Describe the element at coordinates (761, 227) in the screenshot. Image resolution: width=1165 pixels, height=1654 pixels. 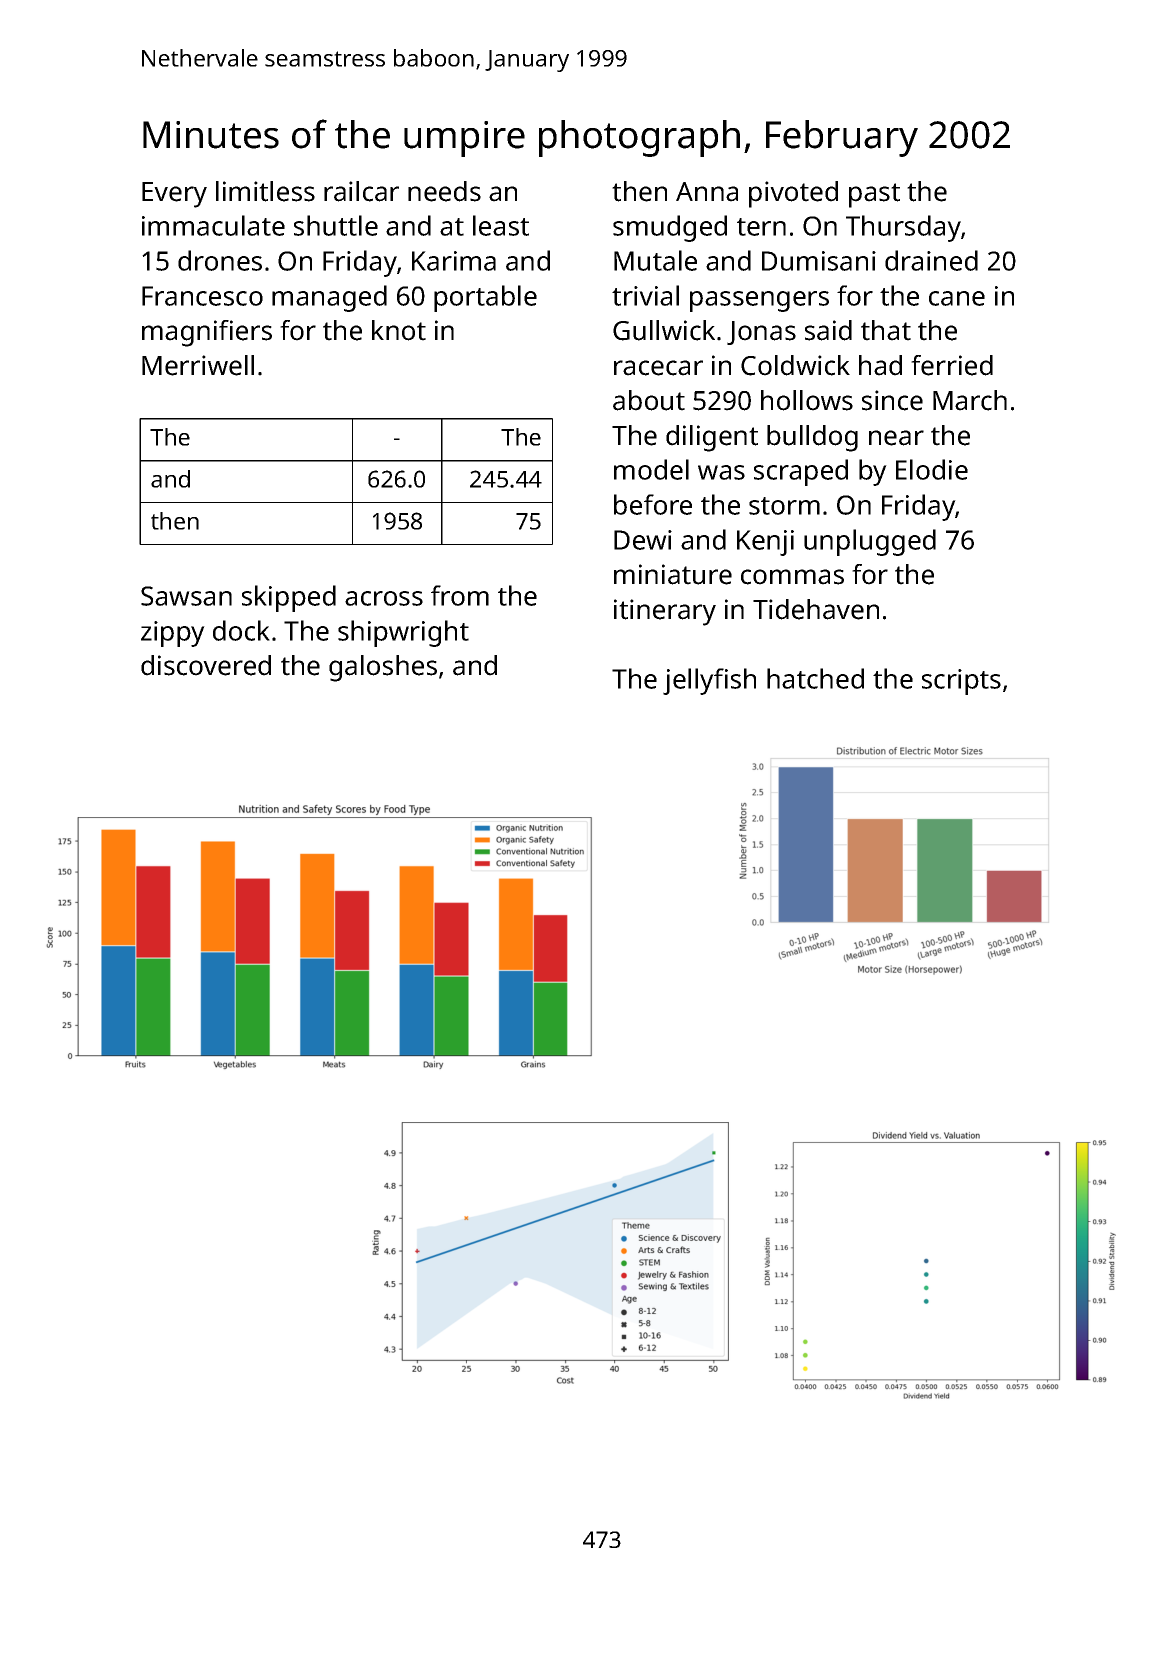
I see `tern` at that location.
